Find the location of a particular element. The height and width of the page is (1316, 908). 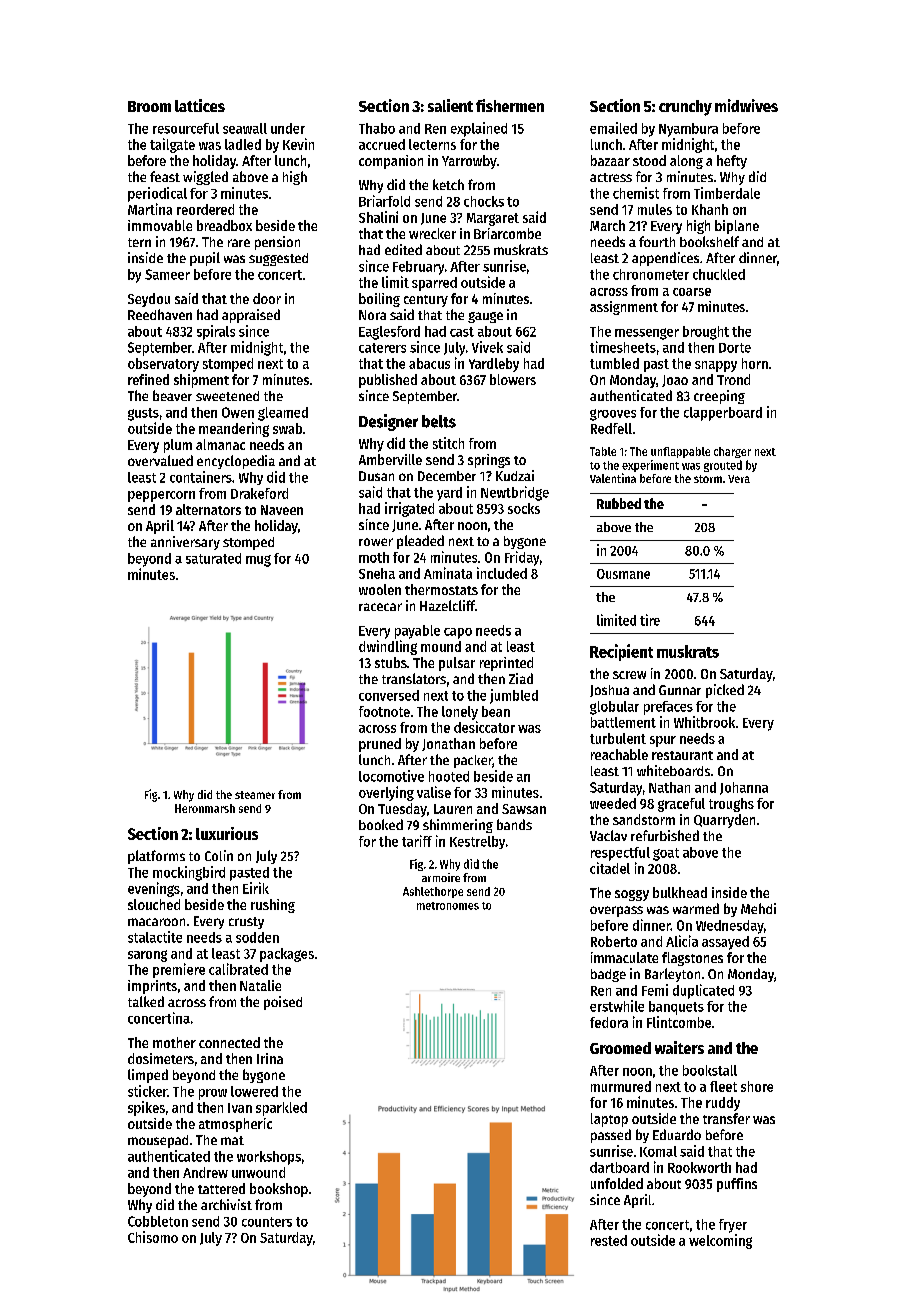

fishermen is located at coordinates (510, 105).
